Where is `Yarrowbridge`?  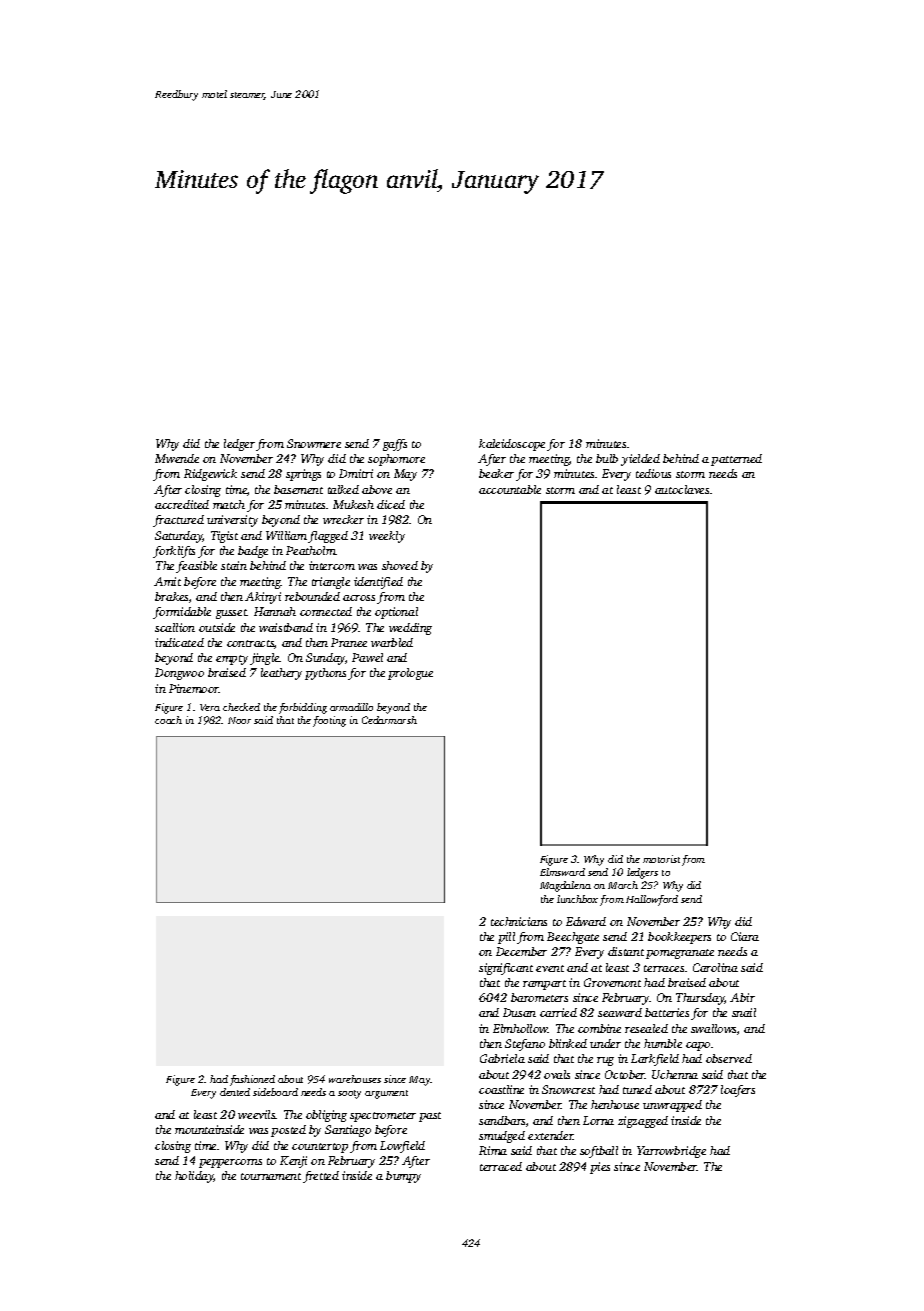 Yarrowbridge is located at coordinates (671, 1152).
